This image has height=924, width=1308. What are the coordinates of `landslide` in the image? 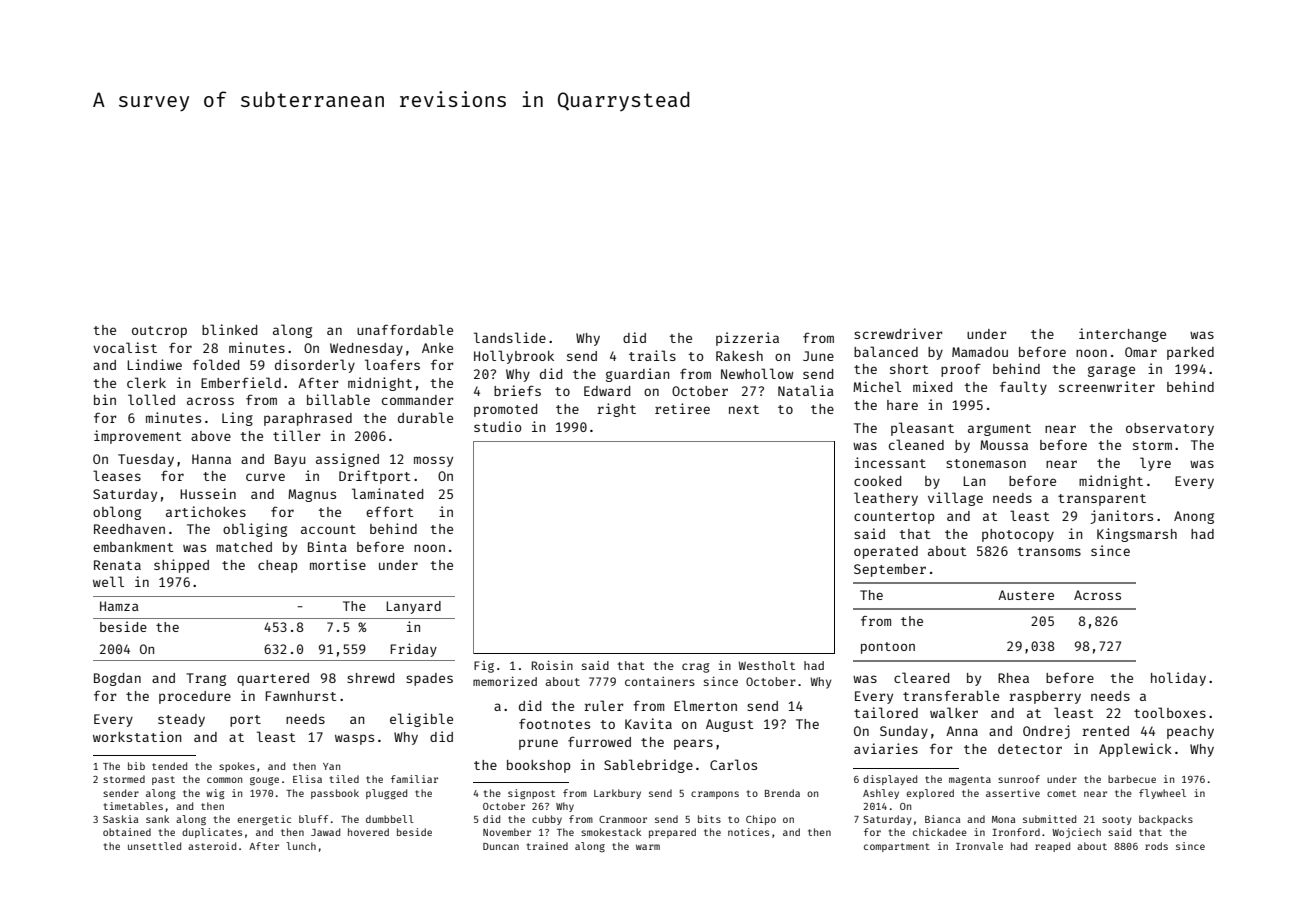 It's located at (510, 337).
